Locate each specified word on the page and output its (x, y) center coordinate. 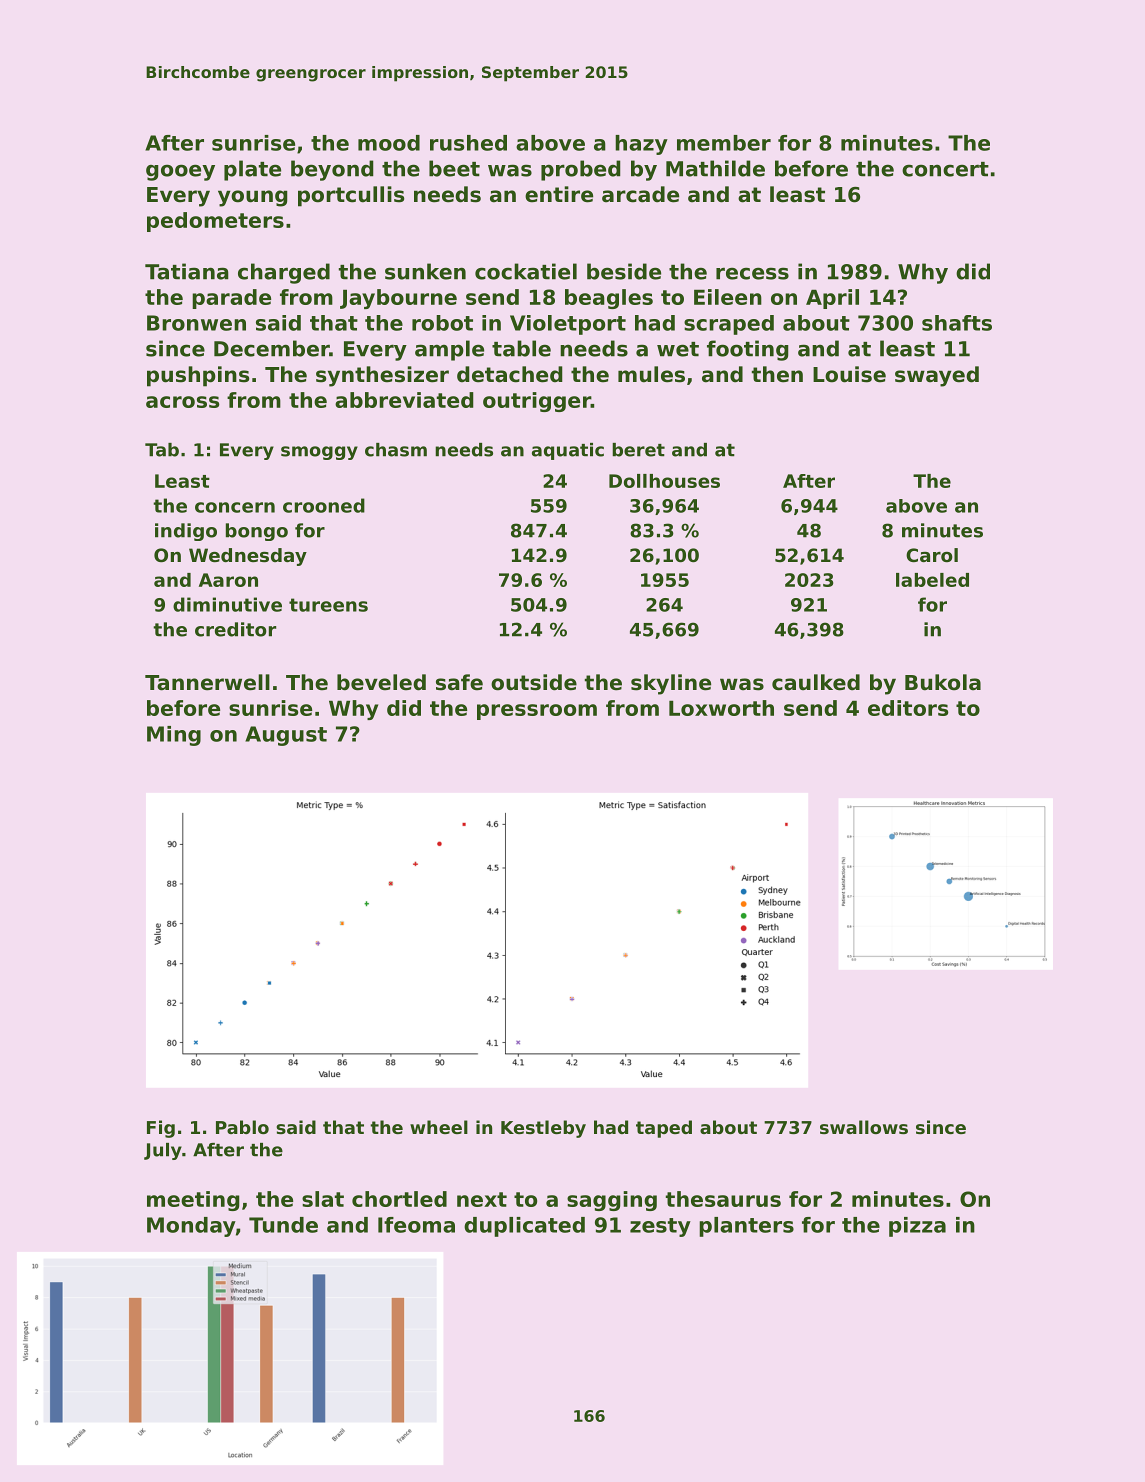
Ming (174, 736)
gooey (180, 172)
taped (664, 1129)
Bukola (943, 682)
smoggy (319, 453)
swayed (937, 376)
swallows (864, 1127)
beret (638, 450)
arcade (640, 194)
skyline (671, 684)
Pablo (242, 1127)
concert (945, 169)
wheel (439, 1127)
